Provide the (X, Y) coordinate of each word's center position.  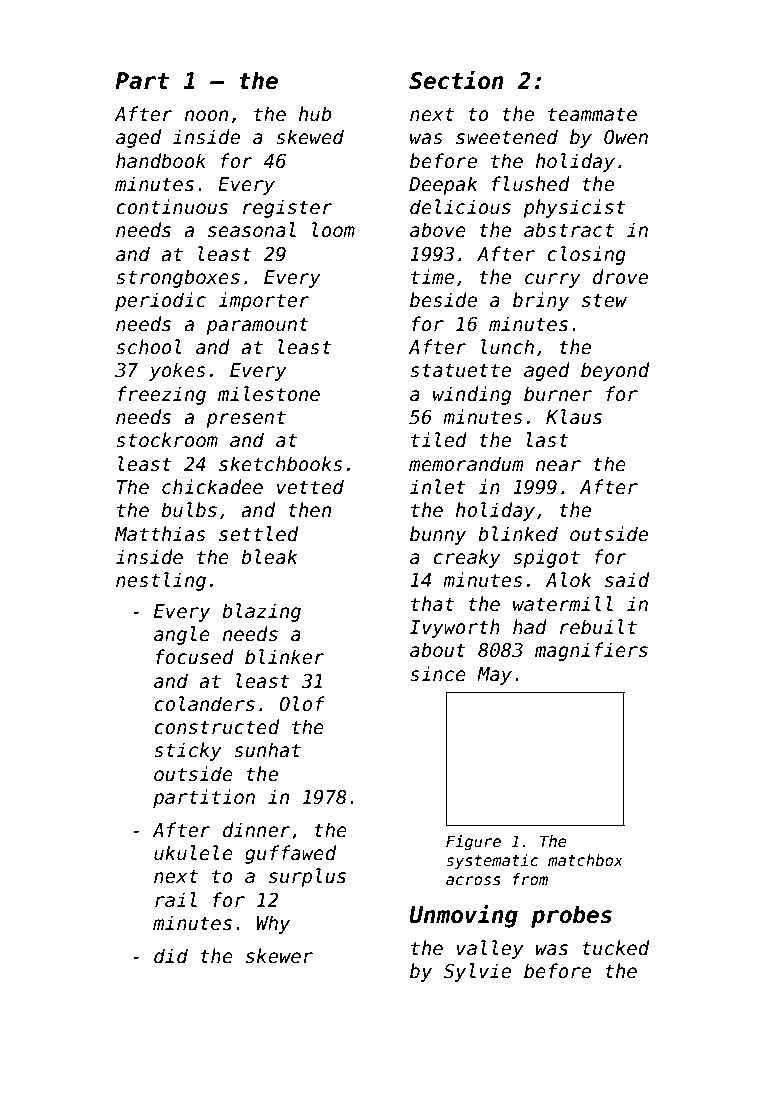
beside (443, 300)
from (530, 879)
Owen (626, 137)
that (432, 604)
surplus (307, 877)
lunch (507, 347)
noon (206, 116)
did (171, 956)
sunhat (267, 750)
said (627, 580)
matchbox (585, 860)
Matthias (160, 534)
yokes (177, 371)
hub (315, 114)
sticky (188, 751)
